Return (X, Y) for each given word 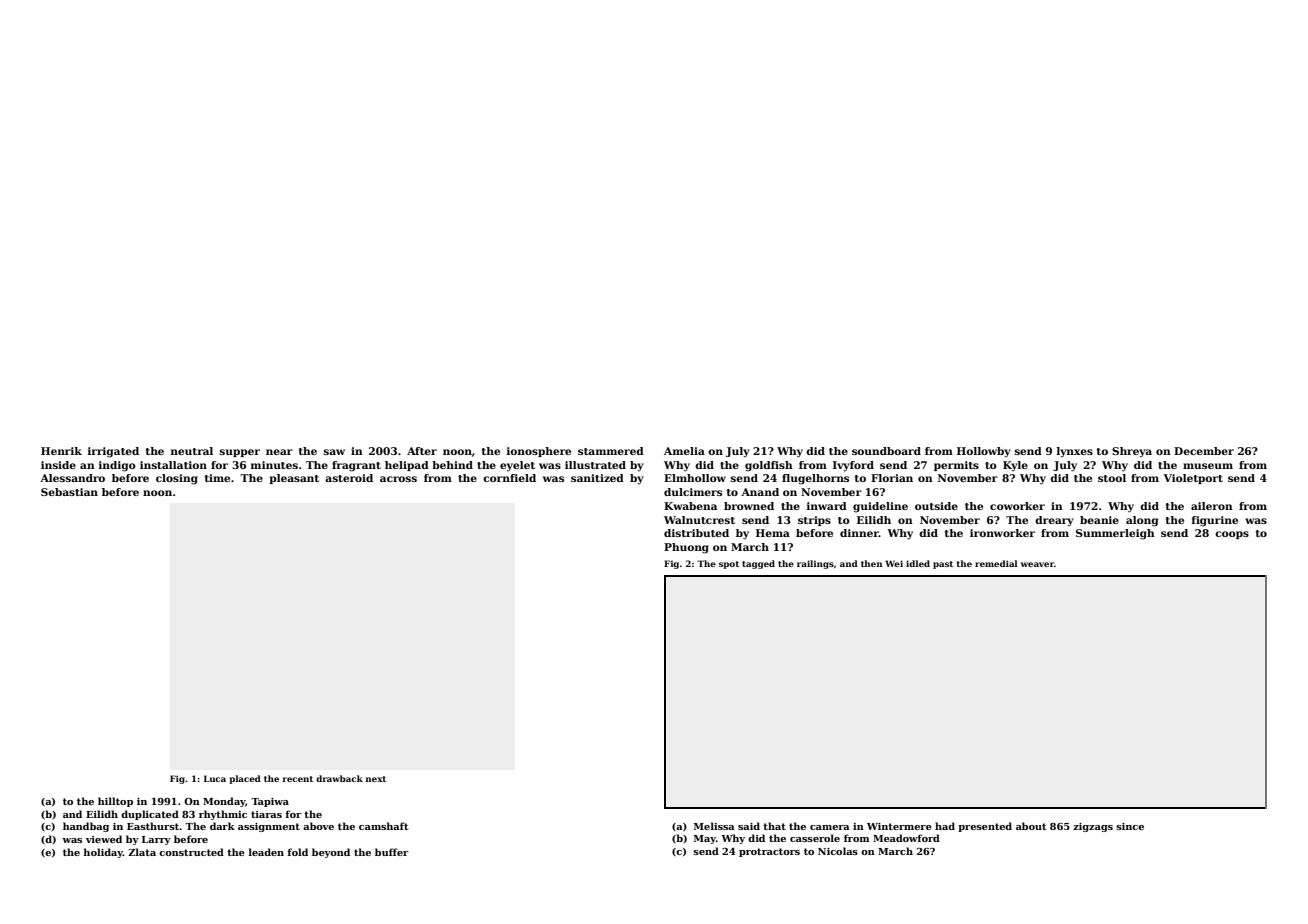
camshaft (384, 826)
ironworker (1002, 533)
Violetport (1193, 479)
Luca (215, 778)
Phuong (686, 548)
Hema (773, 533)
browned (749, 506)
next (376, 779)
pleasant (294, 479)
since (1130, 826)
